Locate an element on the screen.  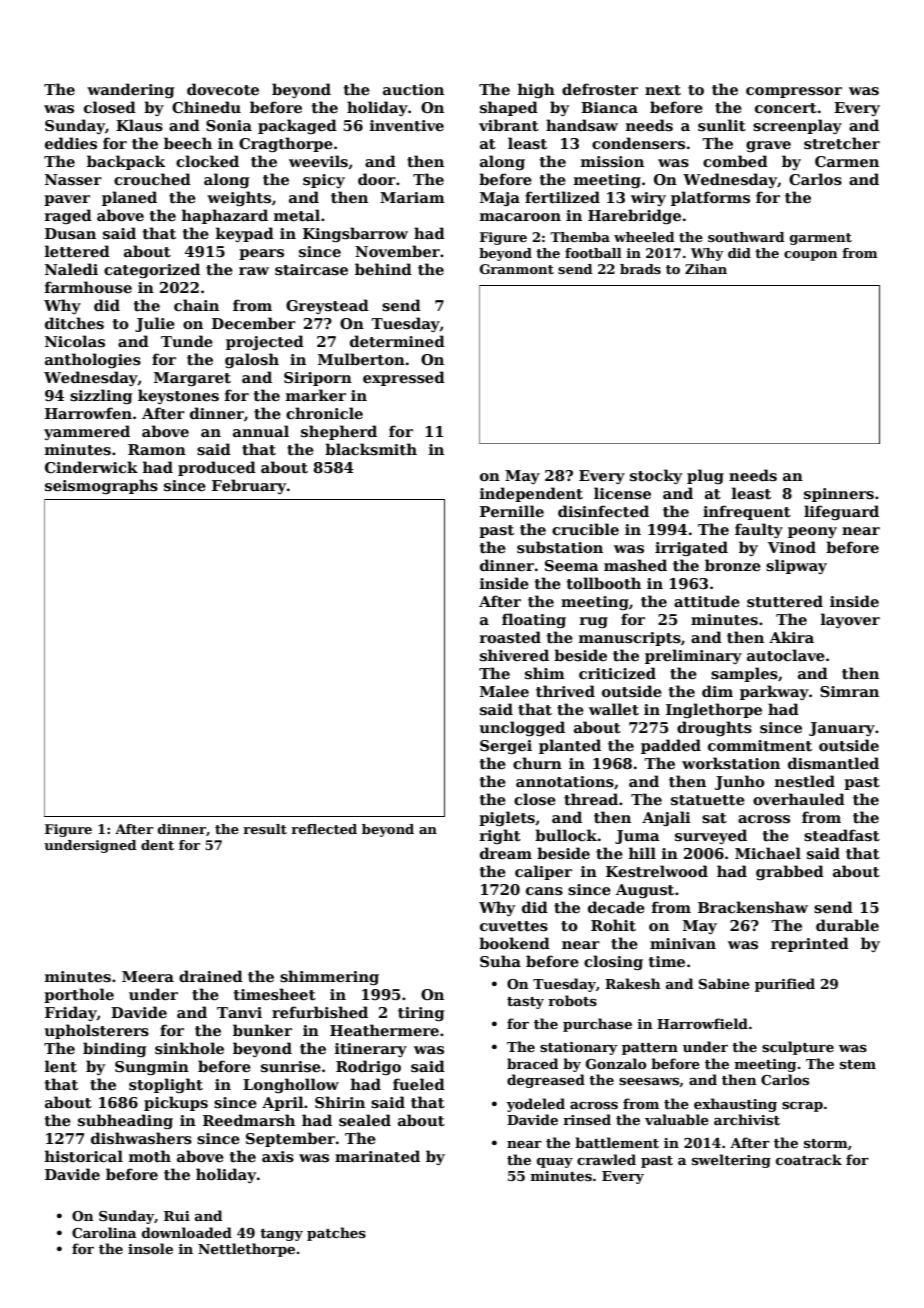
shaped is located at coordinates (509, 108).
